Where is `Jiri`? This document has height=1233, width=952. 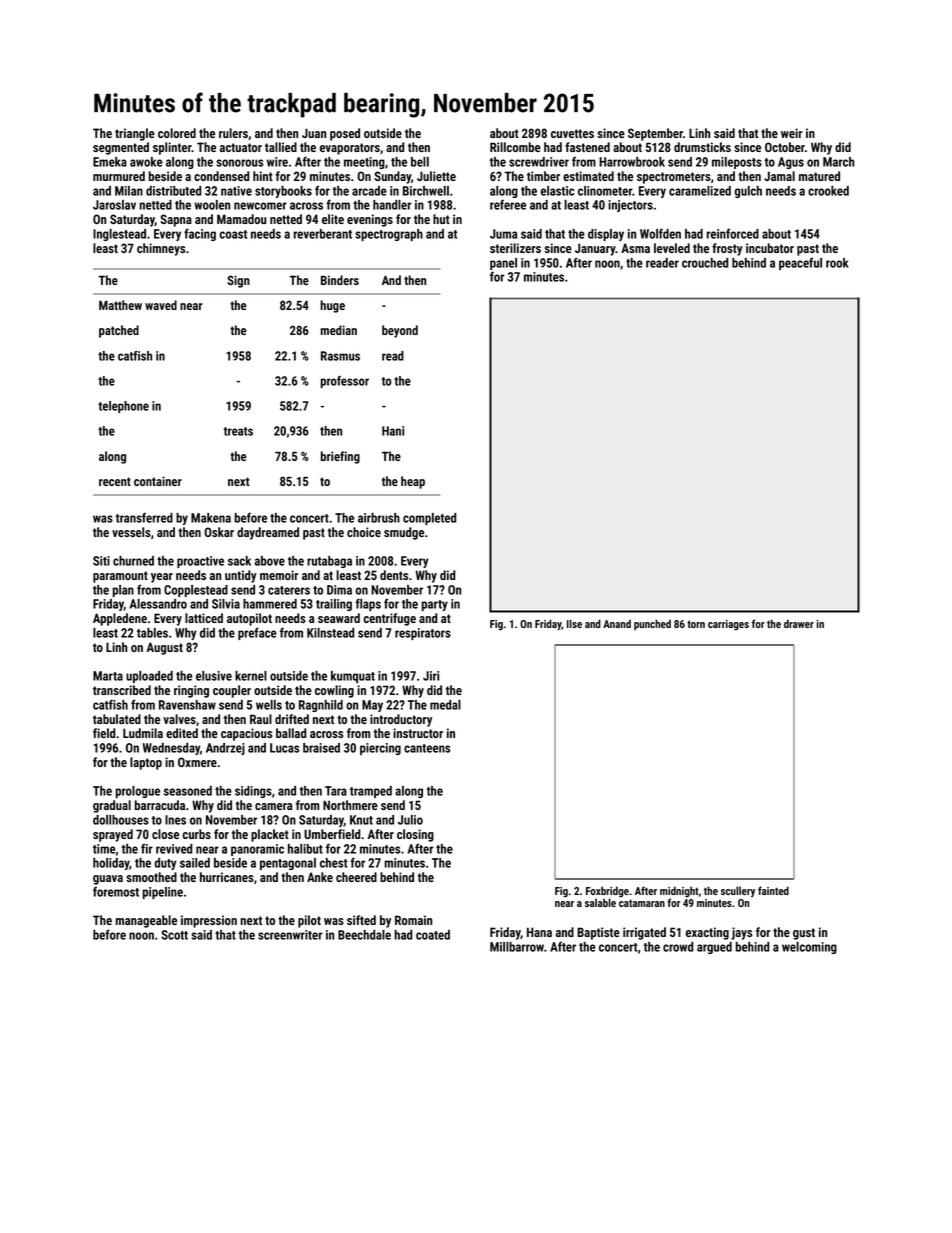 Jiri is located at coordinates (431, 676).
